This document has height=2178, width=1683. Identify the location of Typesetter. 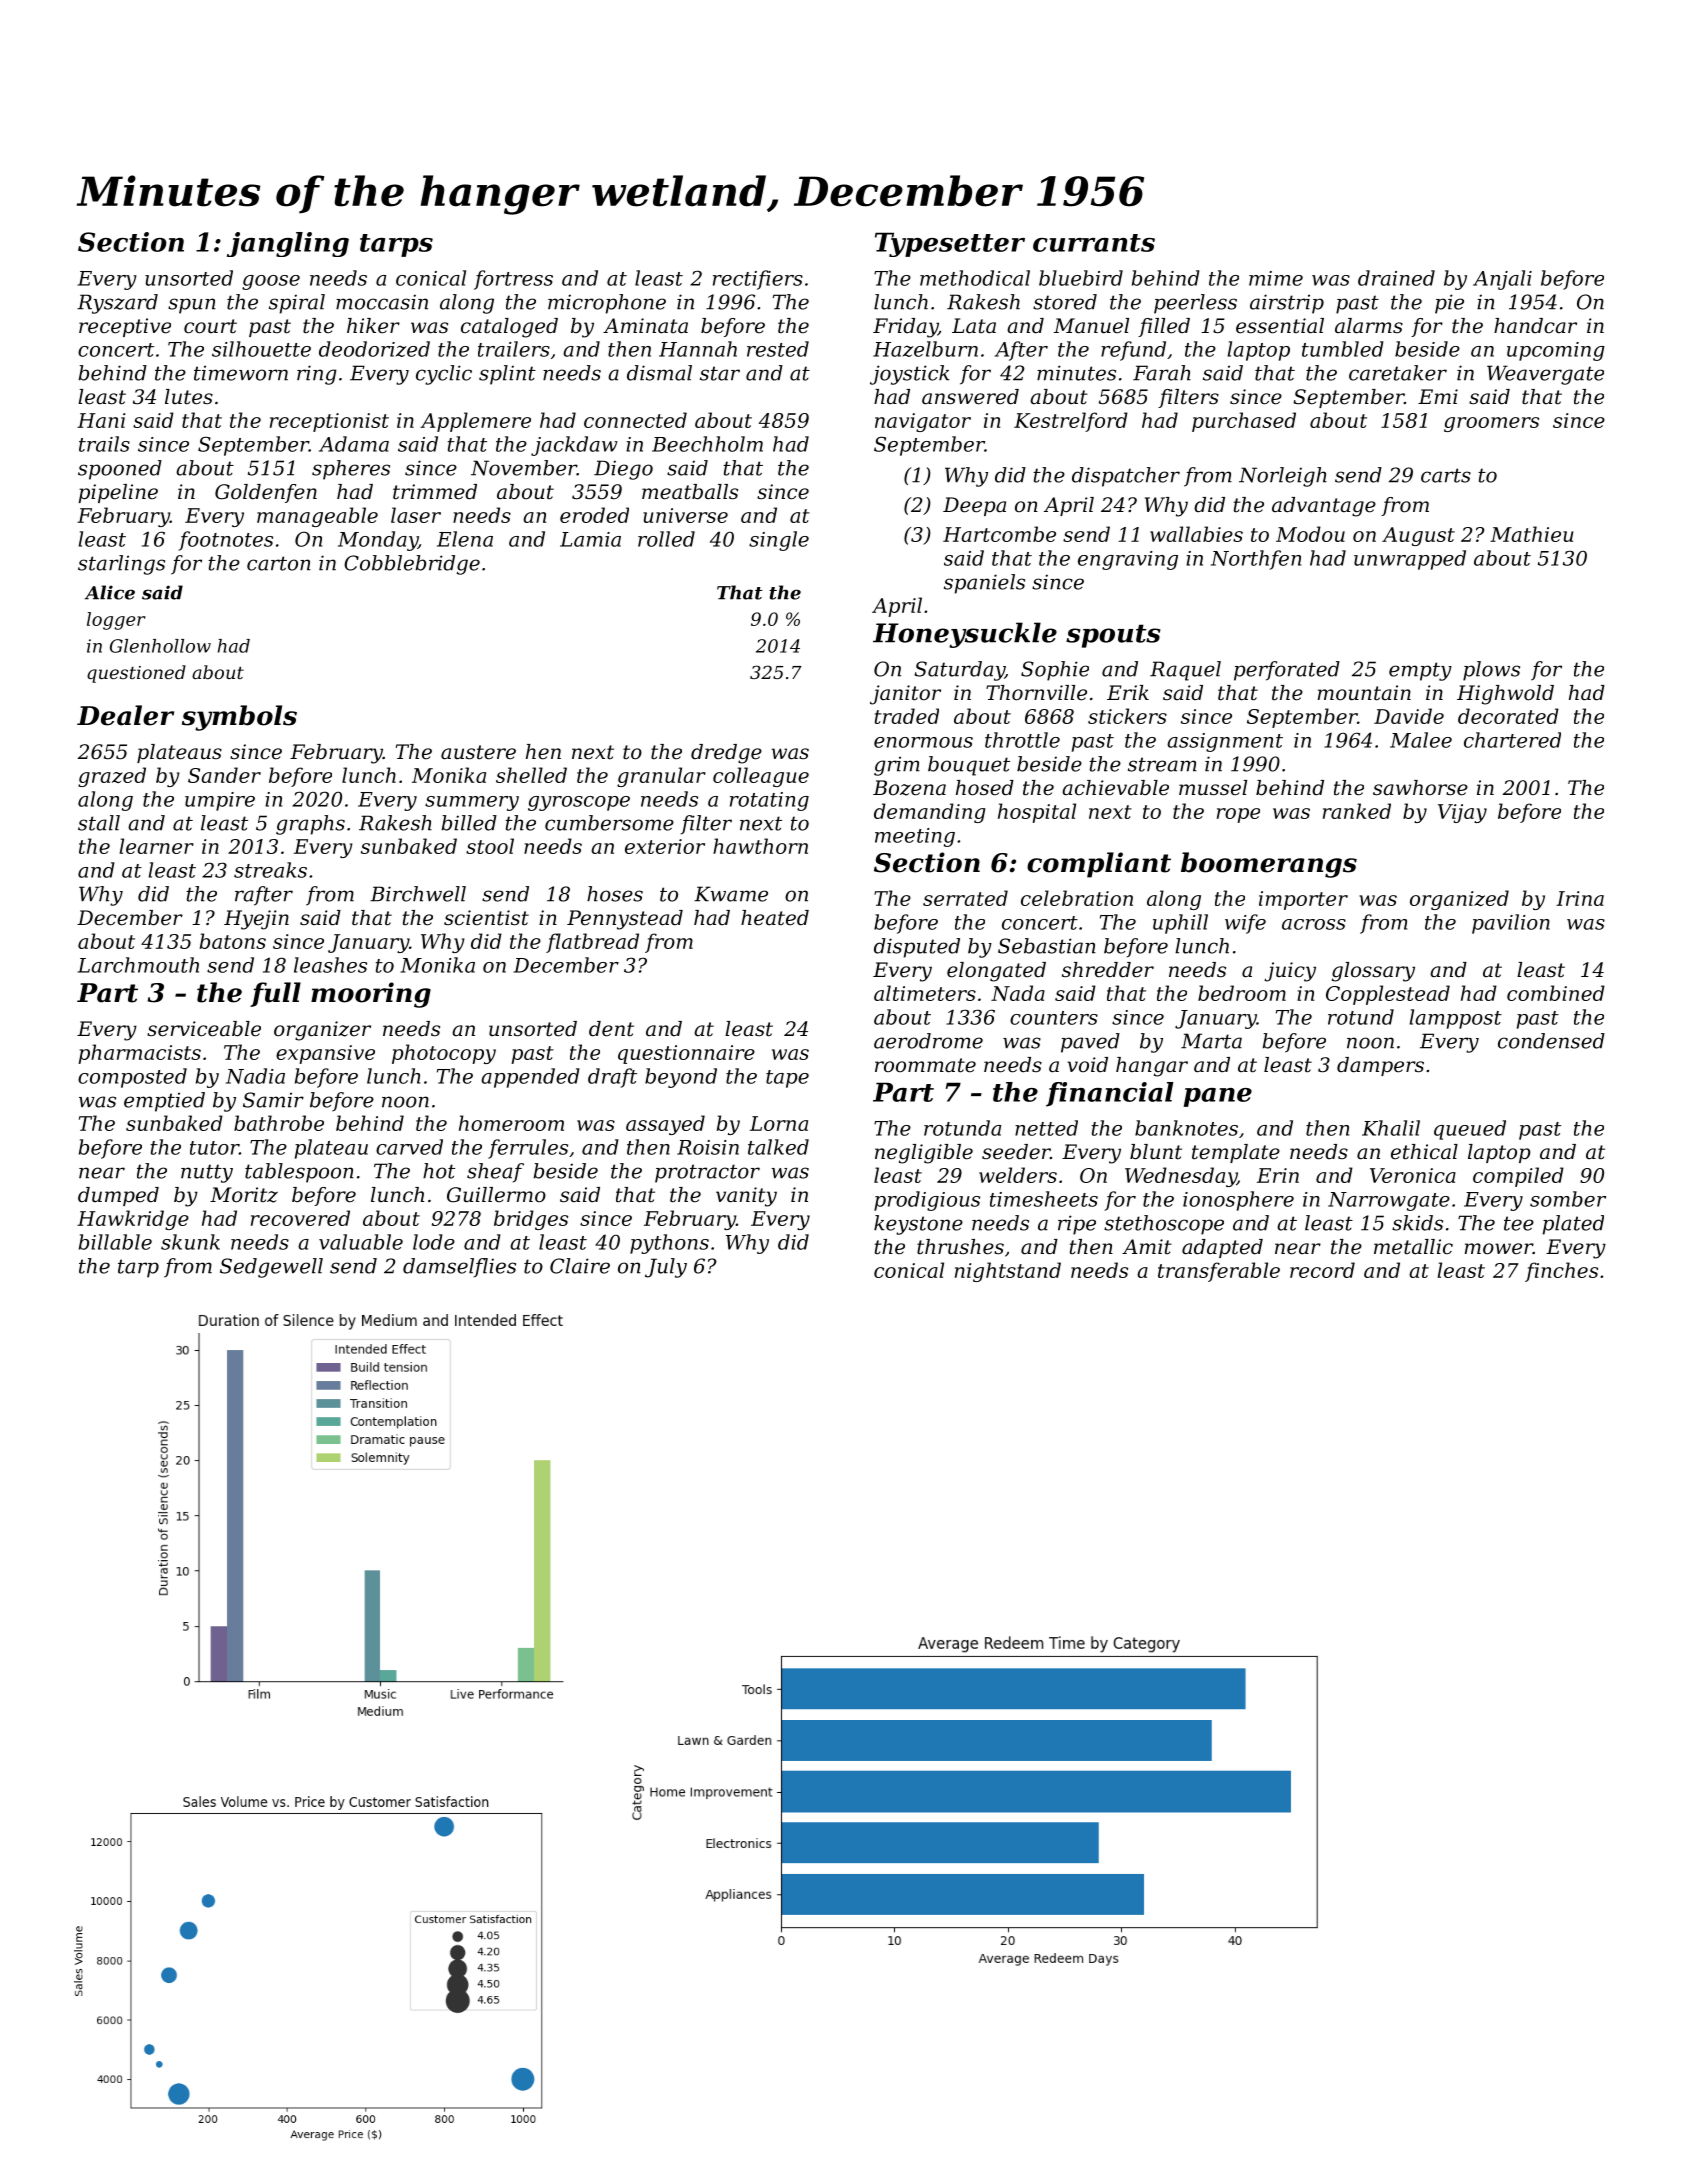
(950, 244).
